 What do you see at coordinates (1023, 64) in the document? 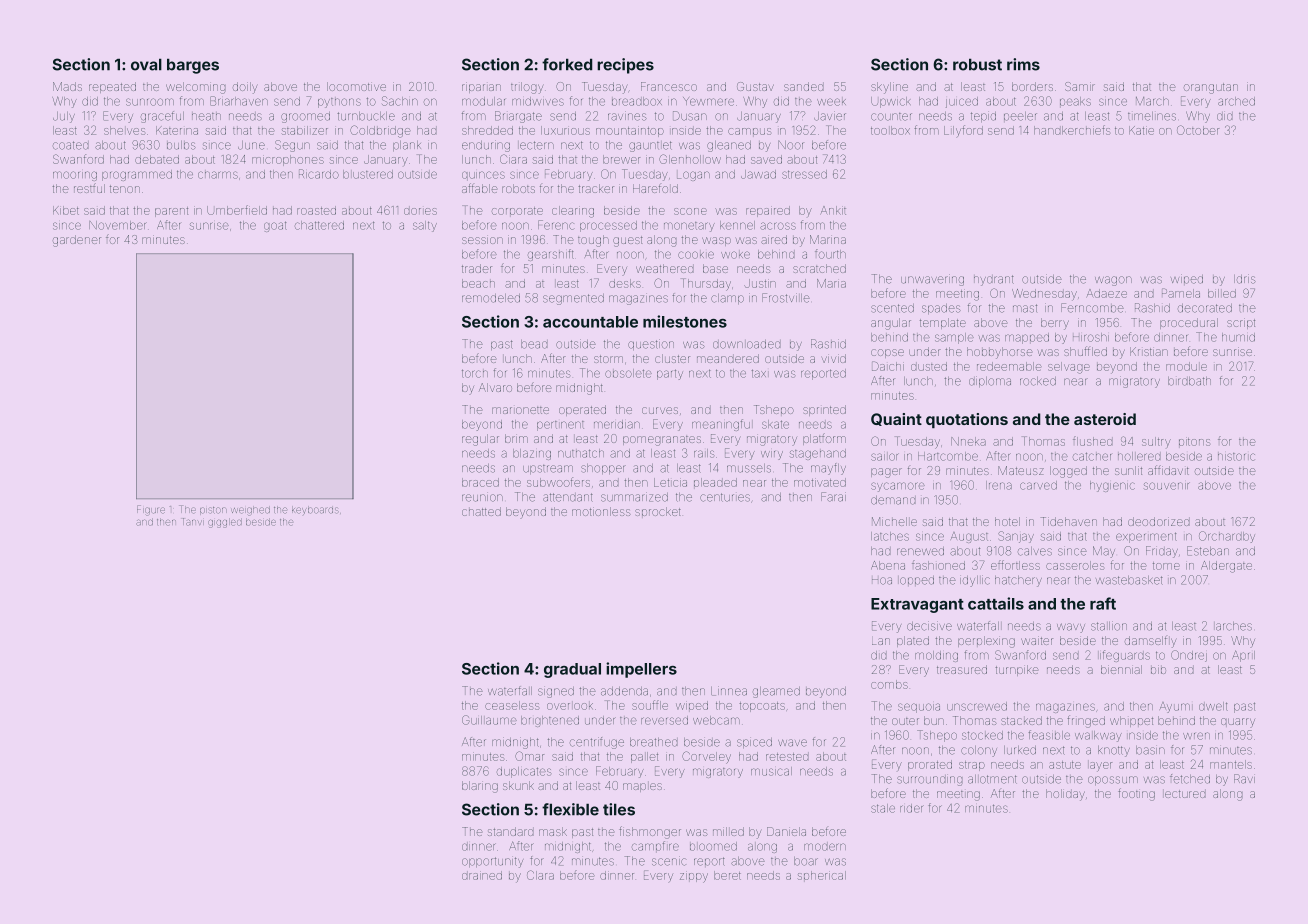
I see `rims` at bounding box center [1023, 64].
